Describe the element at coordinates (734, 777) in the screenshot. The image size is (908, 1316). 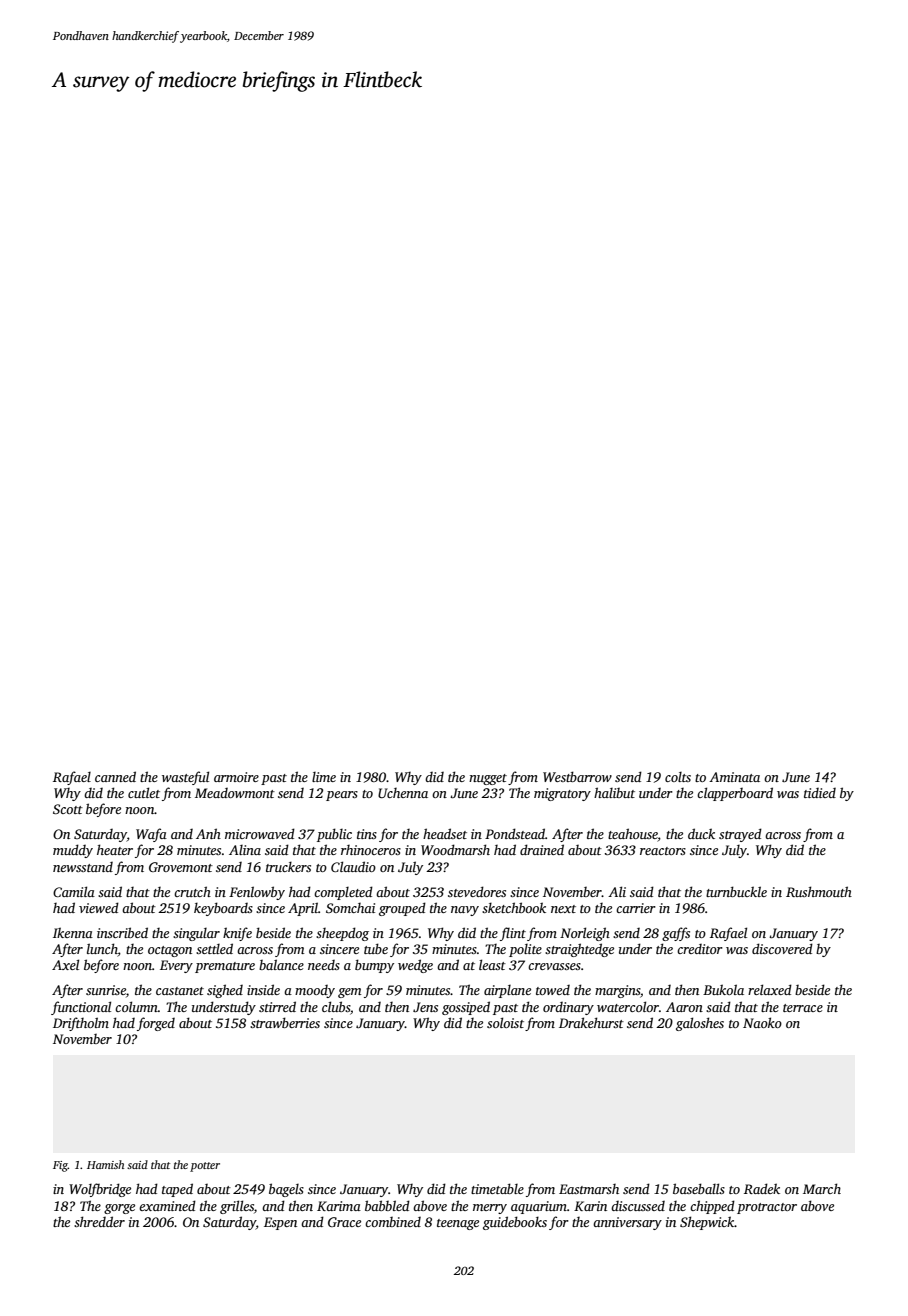
I see `Aminata` at that location.
